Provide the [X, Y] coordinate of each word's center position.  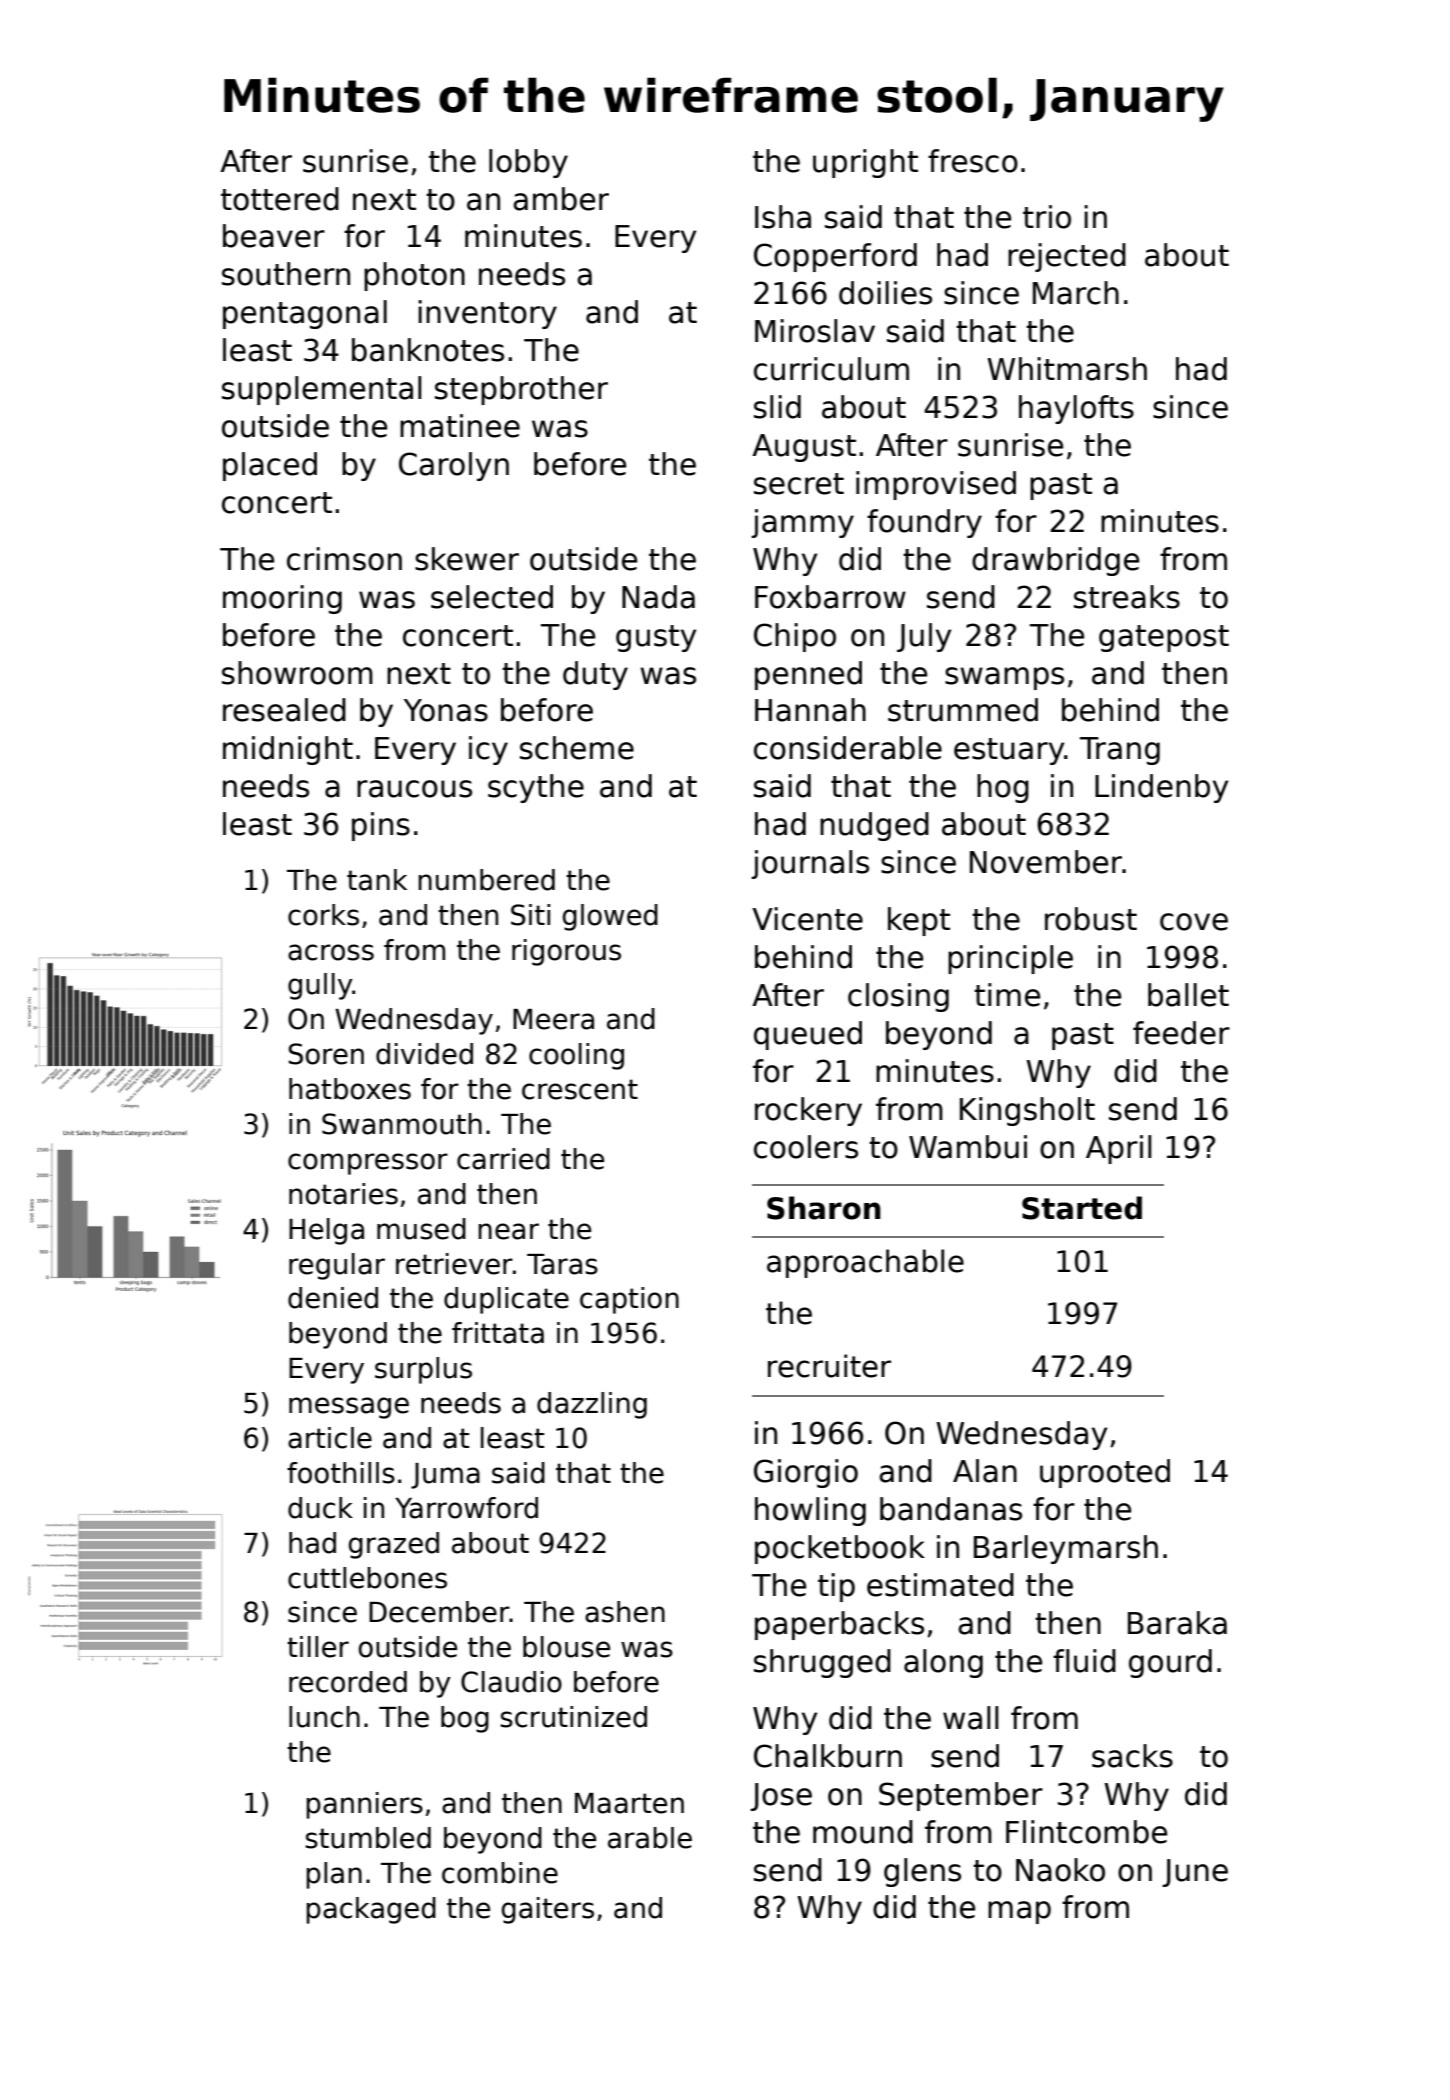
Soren [326, 1054]
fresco [973, 161]
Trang [1120, 751]
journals [810, 864]
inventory [487, 314]
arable [650, 1838]
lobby [528, 163]
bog [465, 1719]
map [1019, 1912]
